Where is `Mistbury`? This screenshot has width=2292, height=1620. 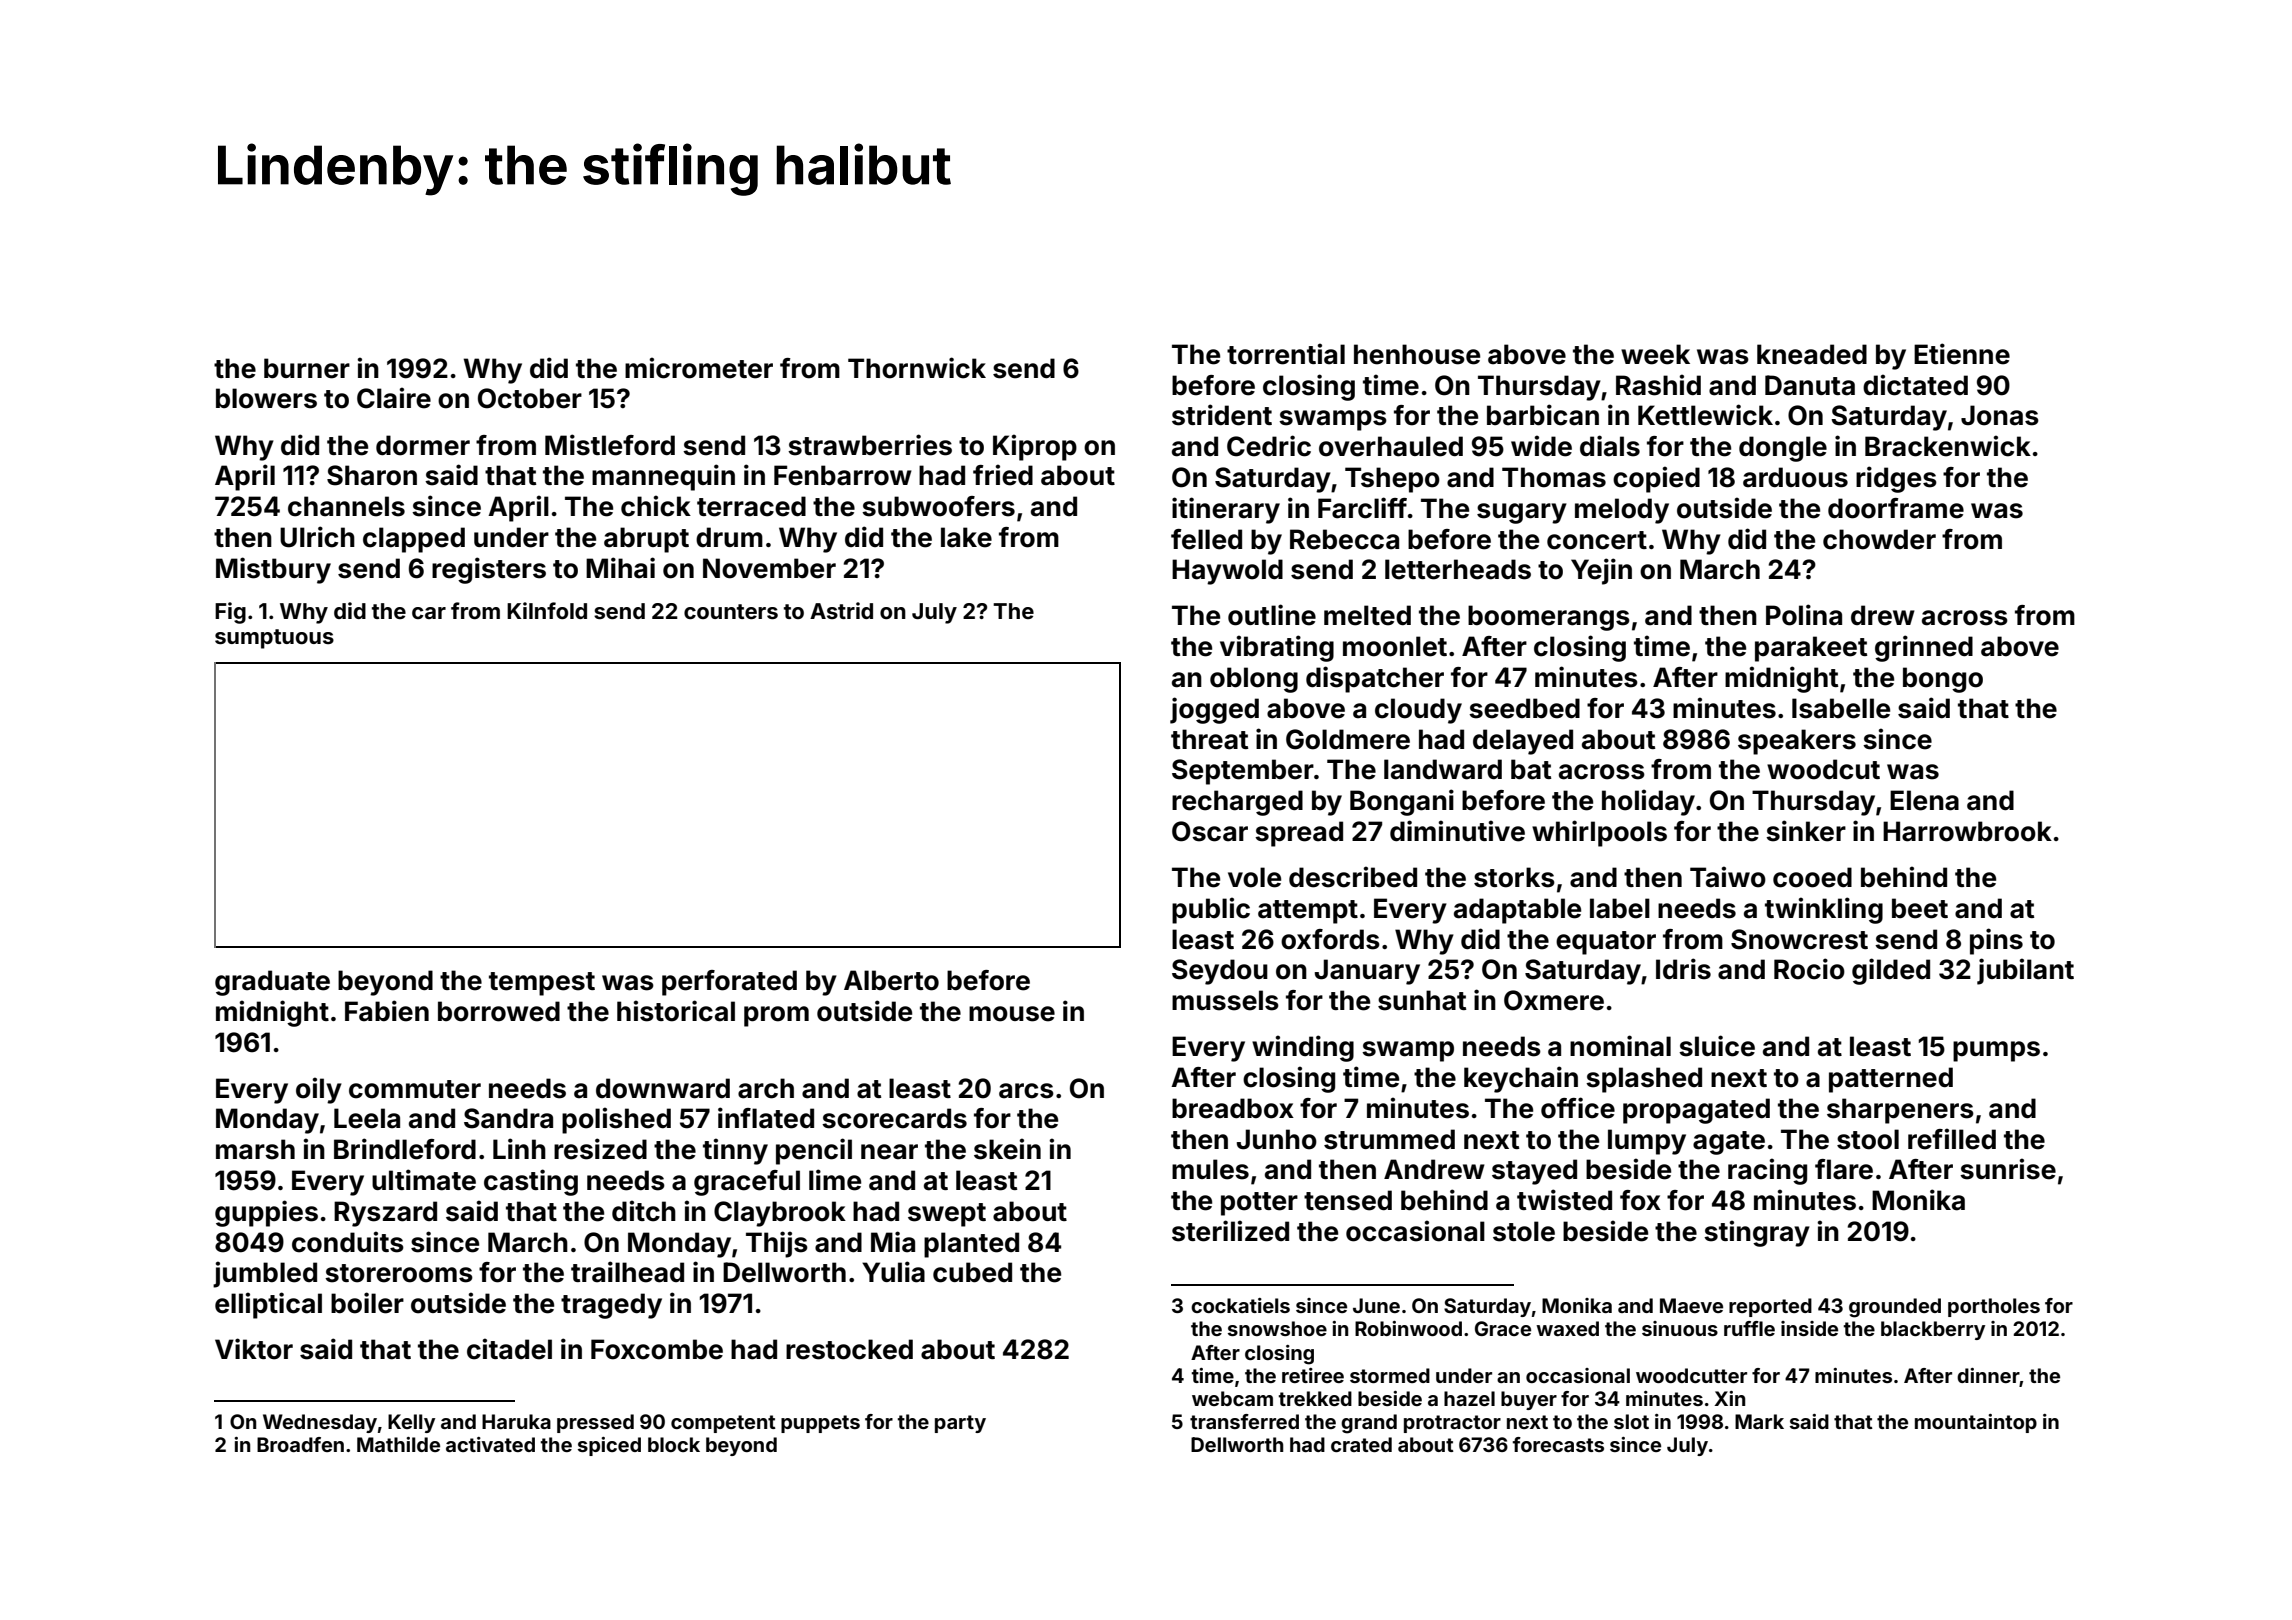
Mistbury is located at coordinates (273, 570).
